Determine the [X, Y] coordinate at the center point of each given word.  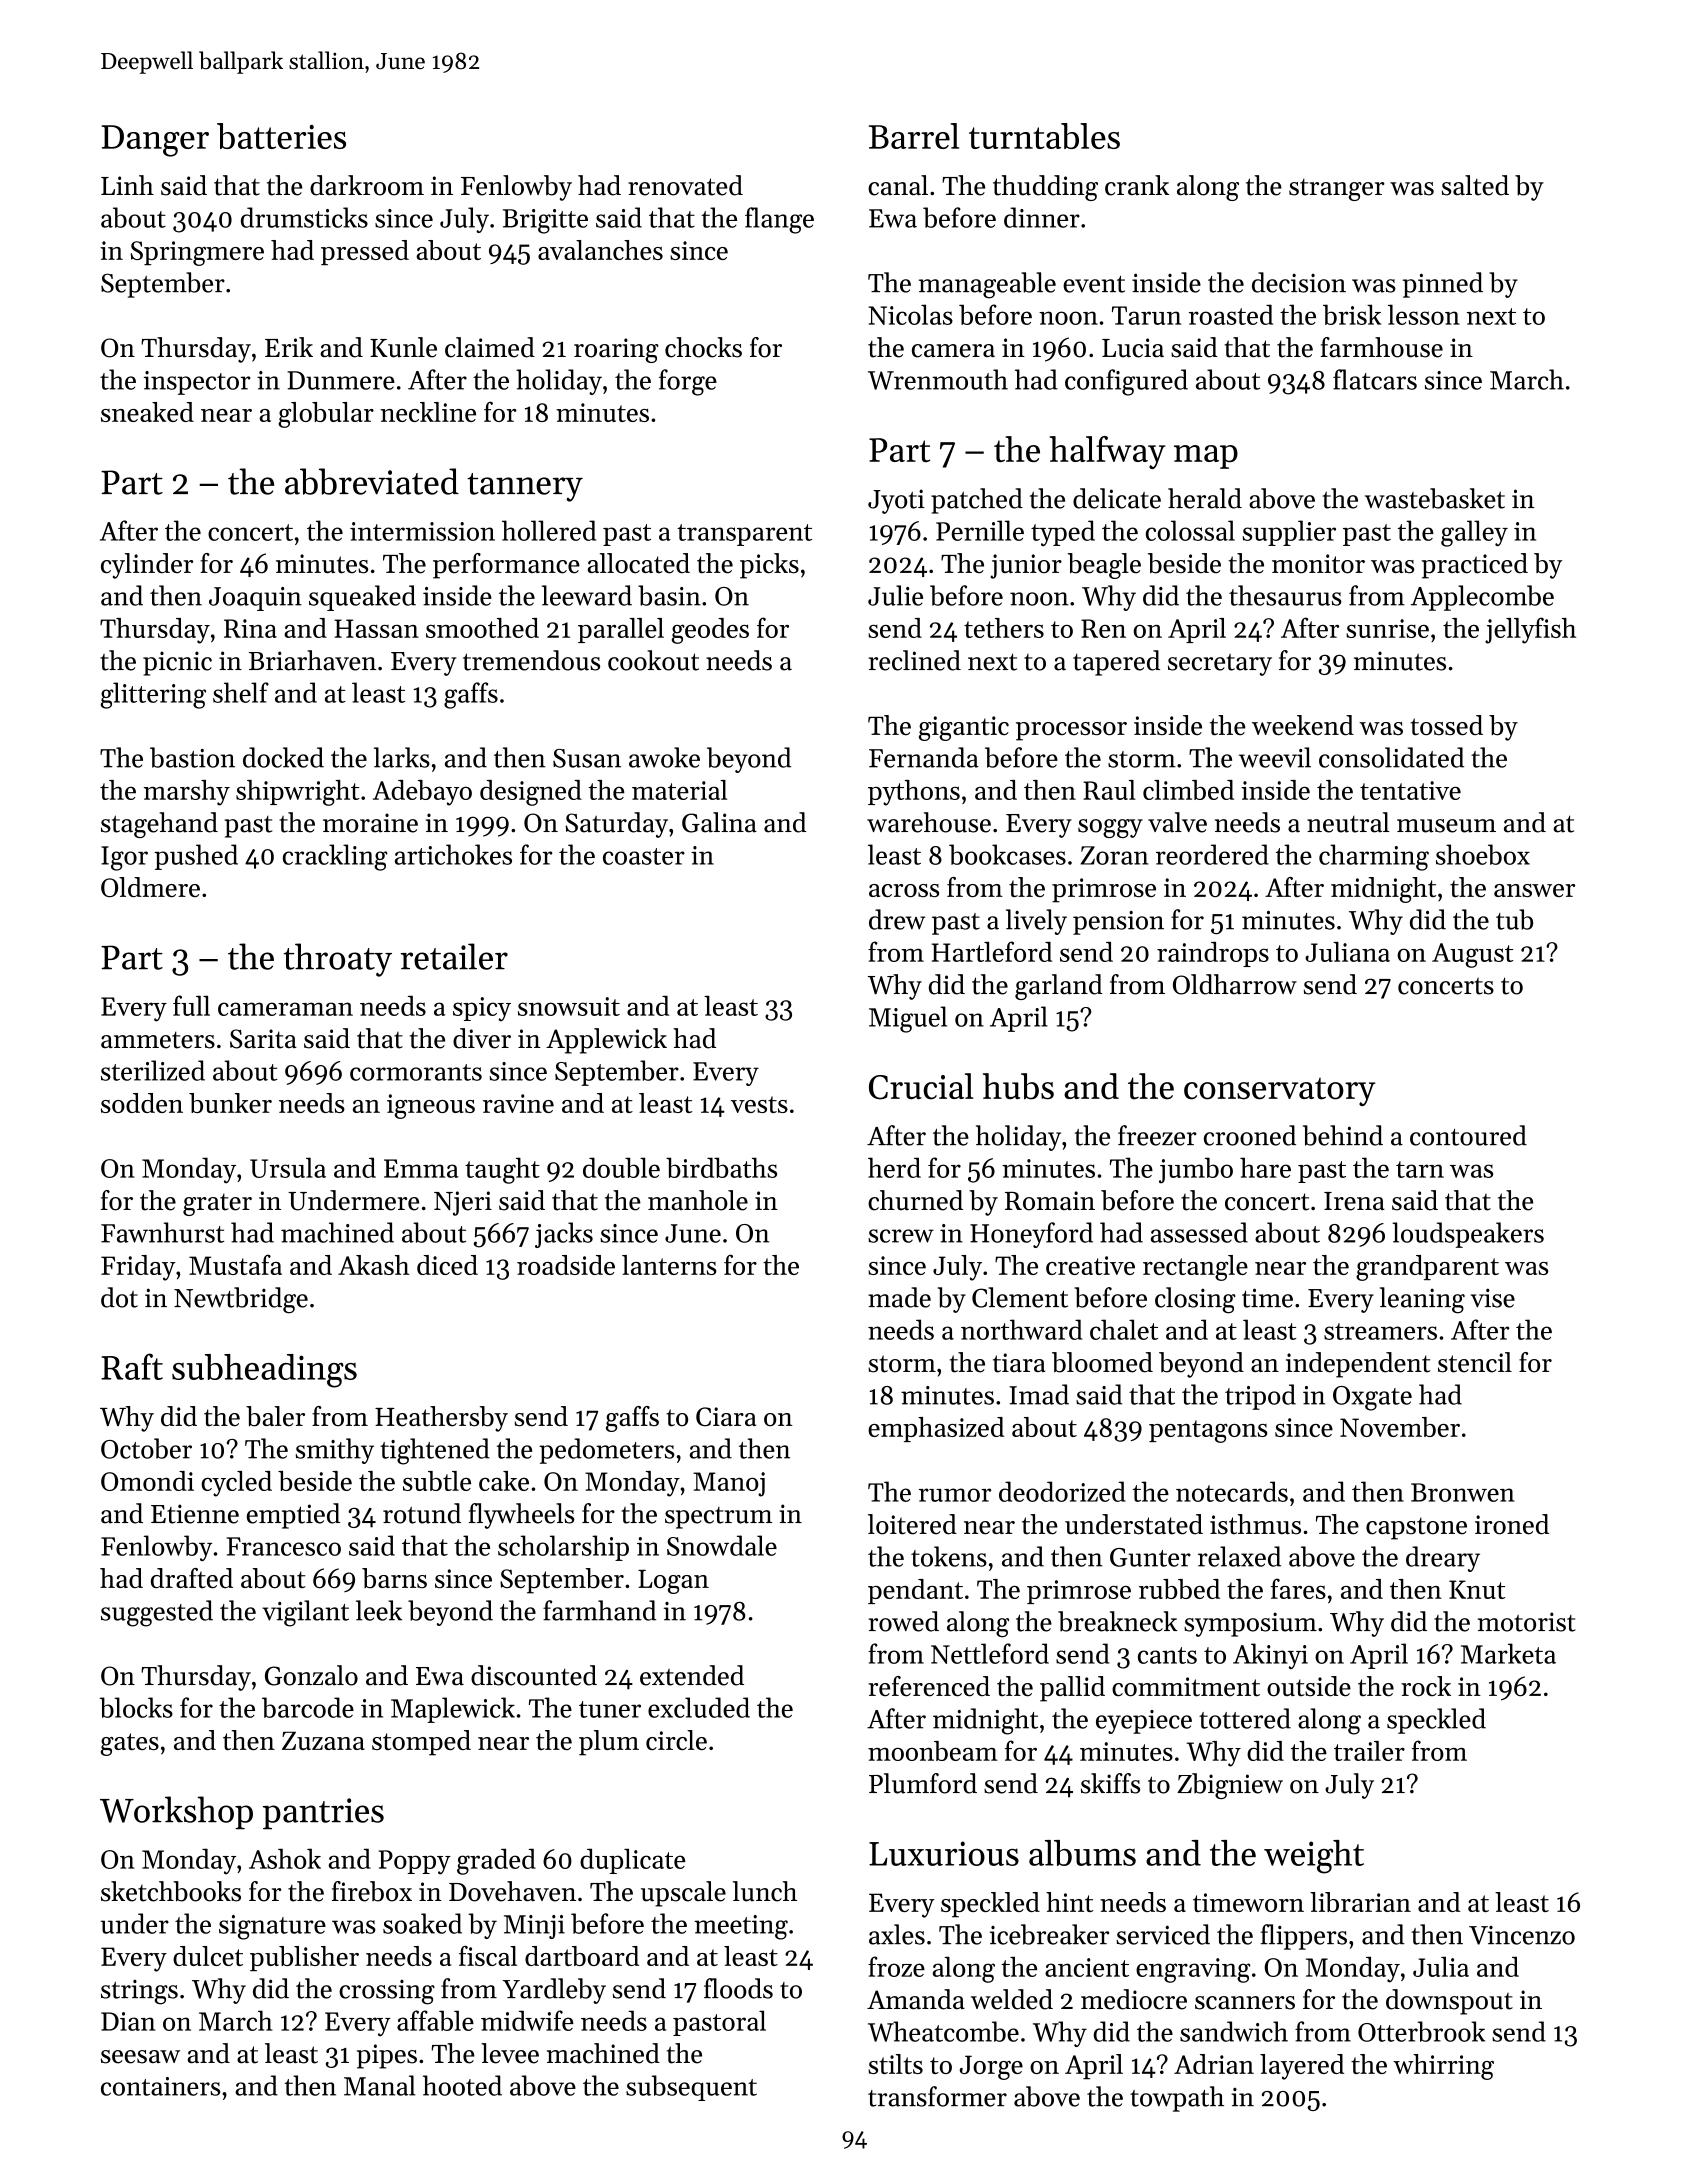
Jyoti [896, 501]
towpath [1177, 2099]
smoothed [482, 628]
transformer [937, 2096]
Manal [380, 2085]
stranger [1337, 189]
